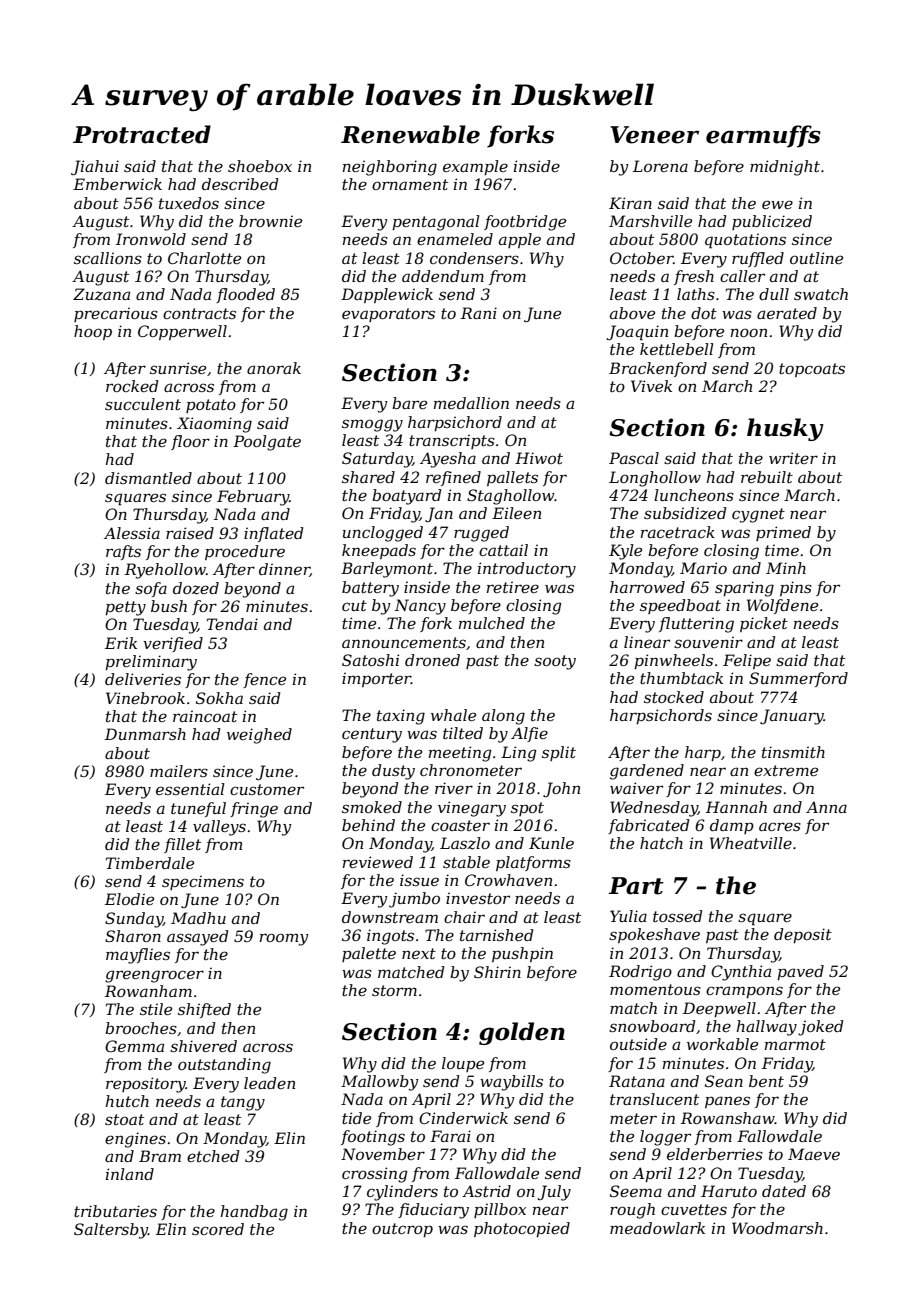 The height and width of the document is (1308, 924). Describe the element at coordinates (245, 295) in the document. I see `flooded` at that location.
